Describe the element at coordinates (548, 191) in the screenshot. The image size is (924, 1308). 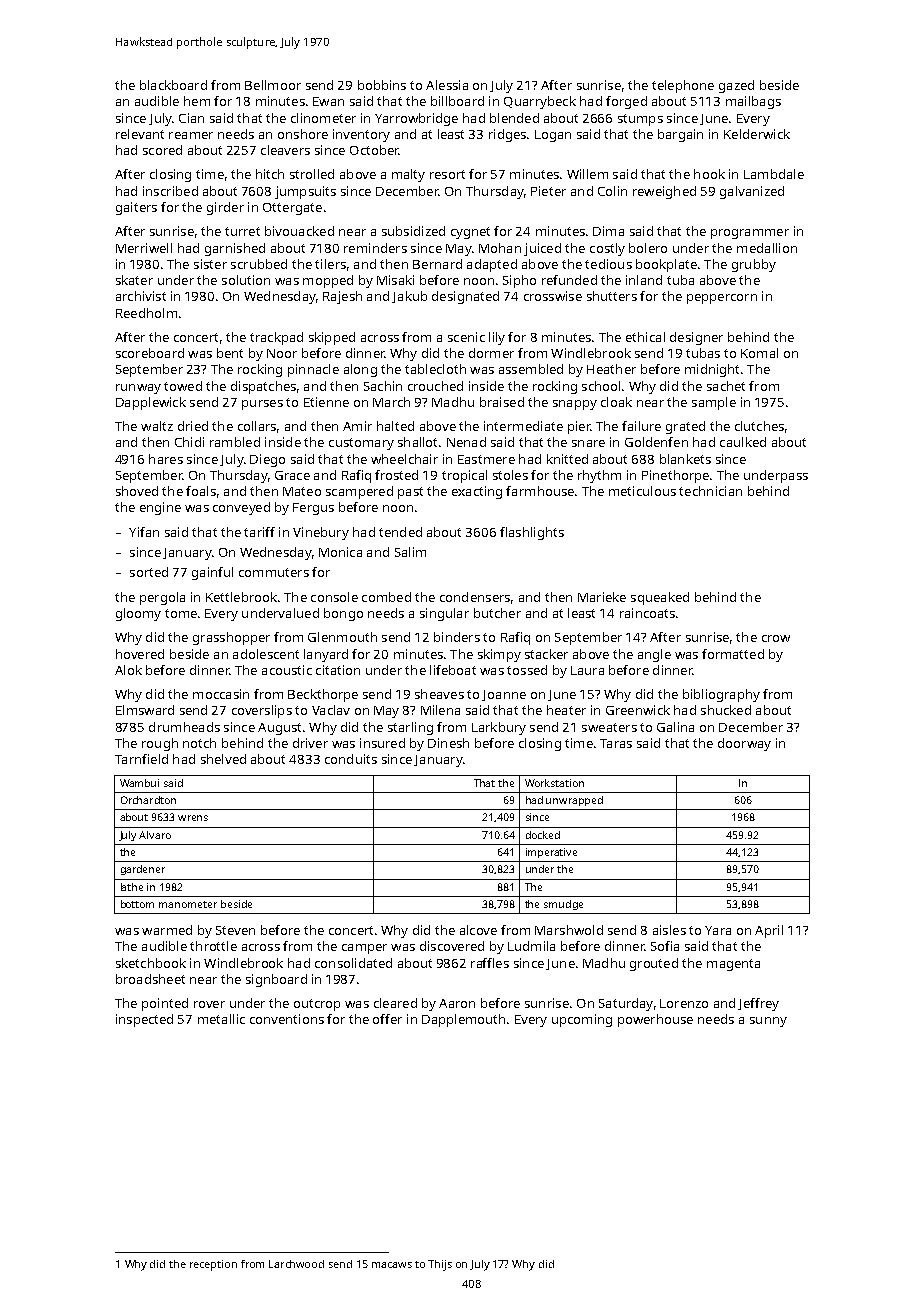
I see `Pieter` at that location.
